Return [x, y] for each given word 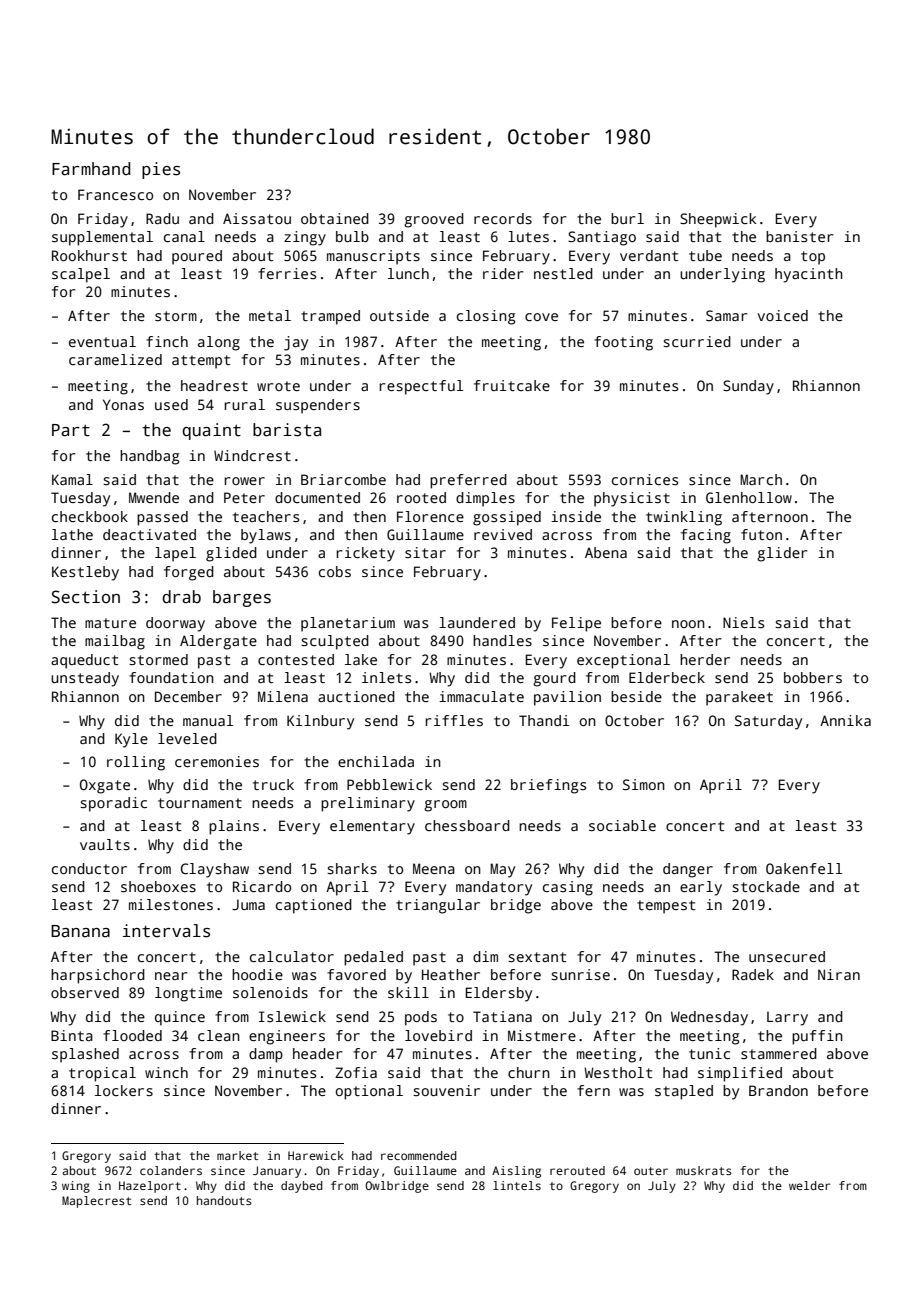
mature [110, 623]
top [813, 258]
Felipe [576, 624]
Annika [845, 720]
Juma [248, 904]
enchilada [376, 761]
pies [161, 170]
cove [541, 317]
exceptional [623, 661]
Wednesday [709, 1018]
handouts [224, 1200]
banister [800, 236]
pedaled [373, 958]
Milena [283, 696]
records [503, 218]
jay [296, 343]
